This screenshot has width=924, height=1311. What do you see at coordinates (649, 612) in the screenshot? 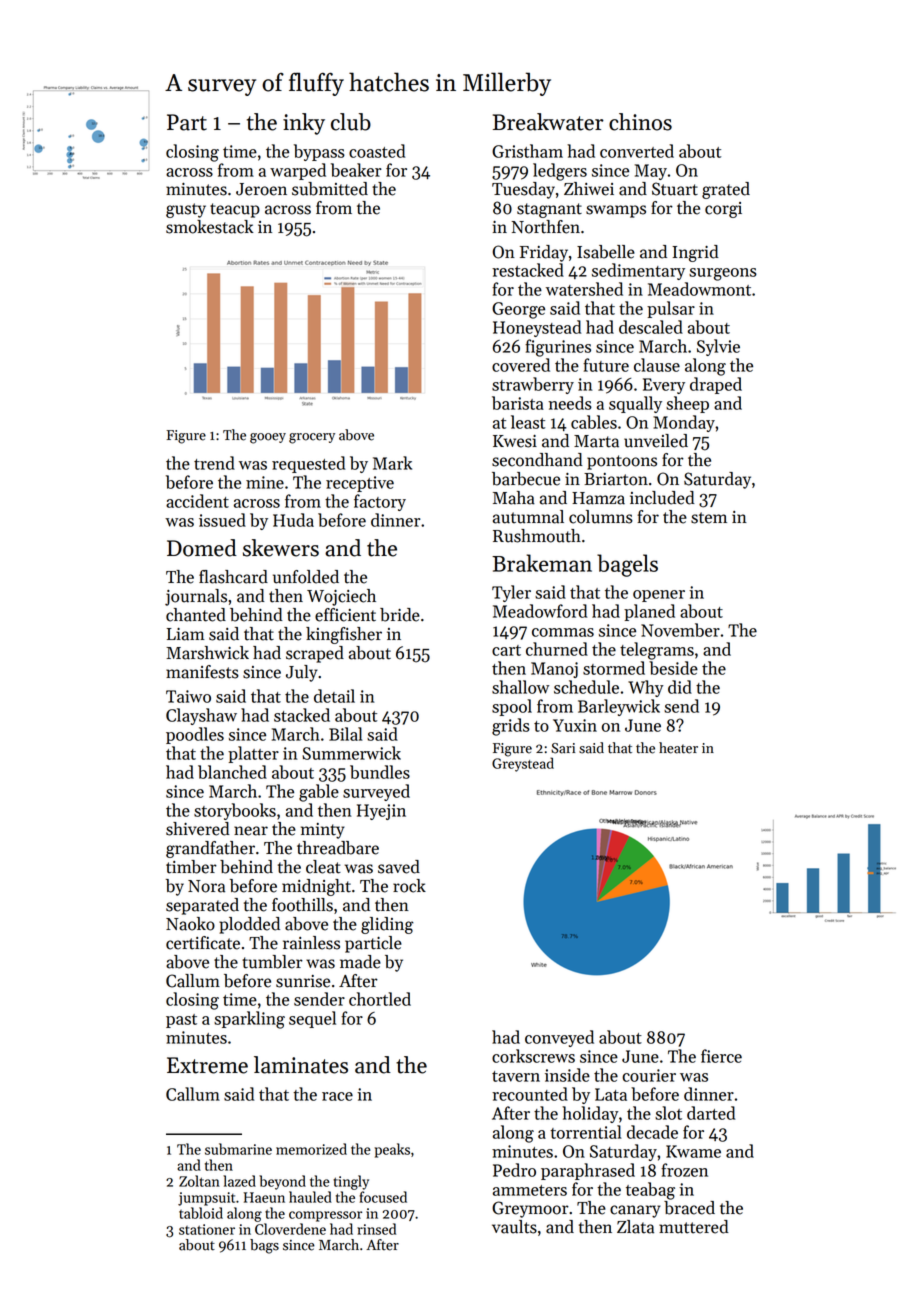
I see `planed` at bounding box center [649, 612].
